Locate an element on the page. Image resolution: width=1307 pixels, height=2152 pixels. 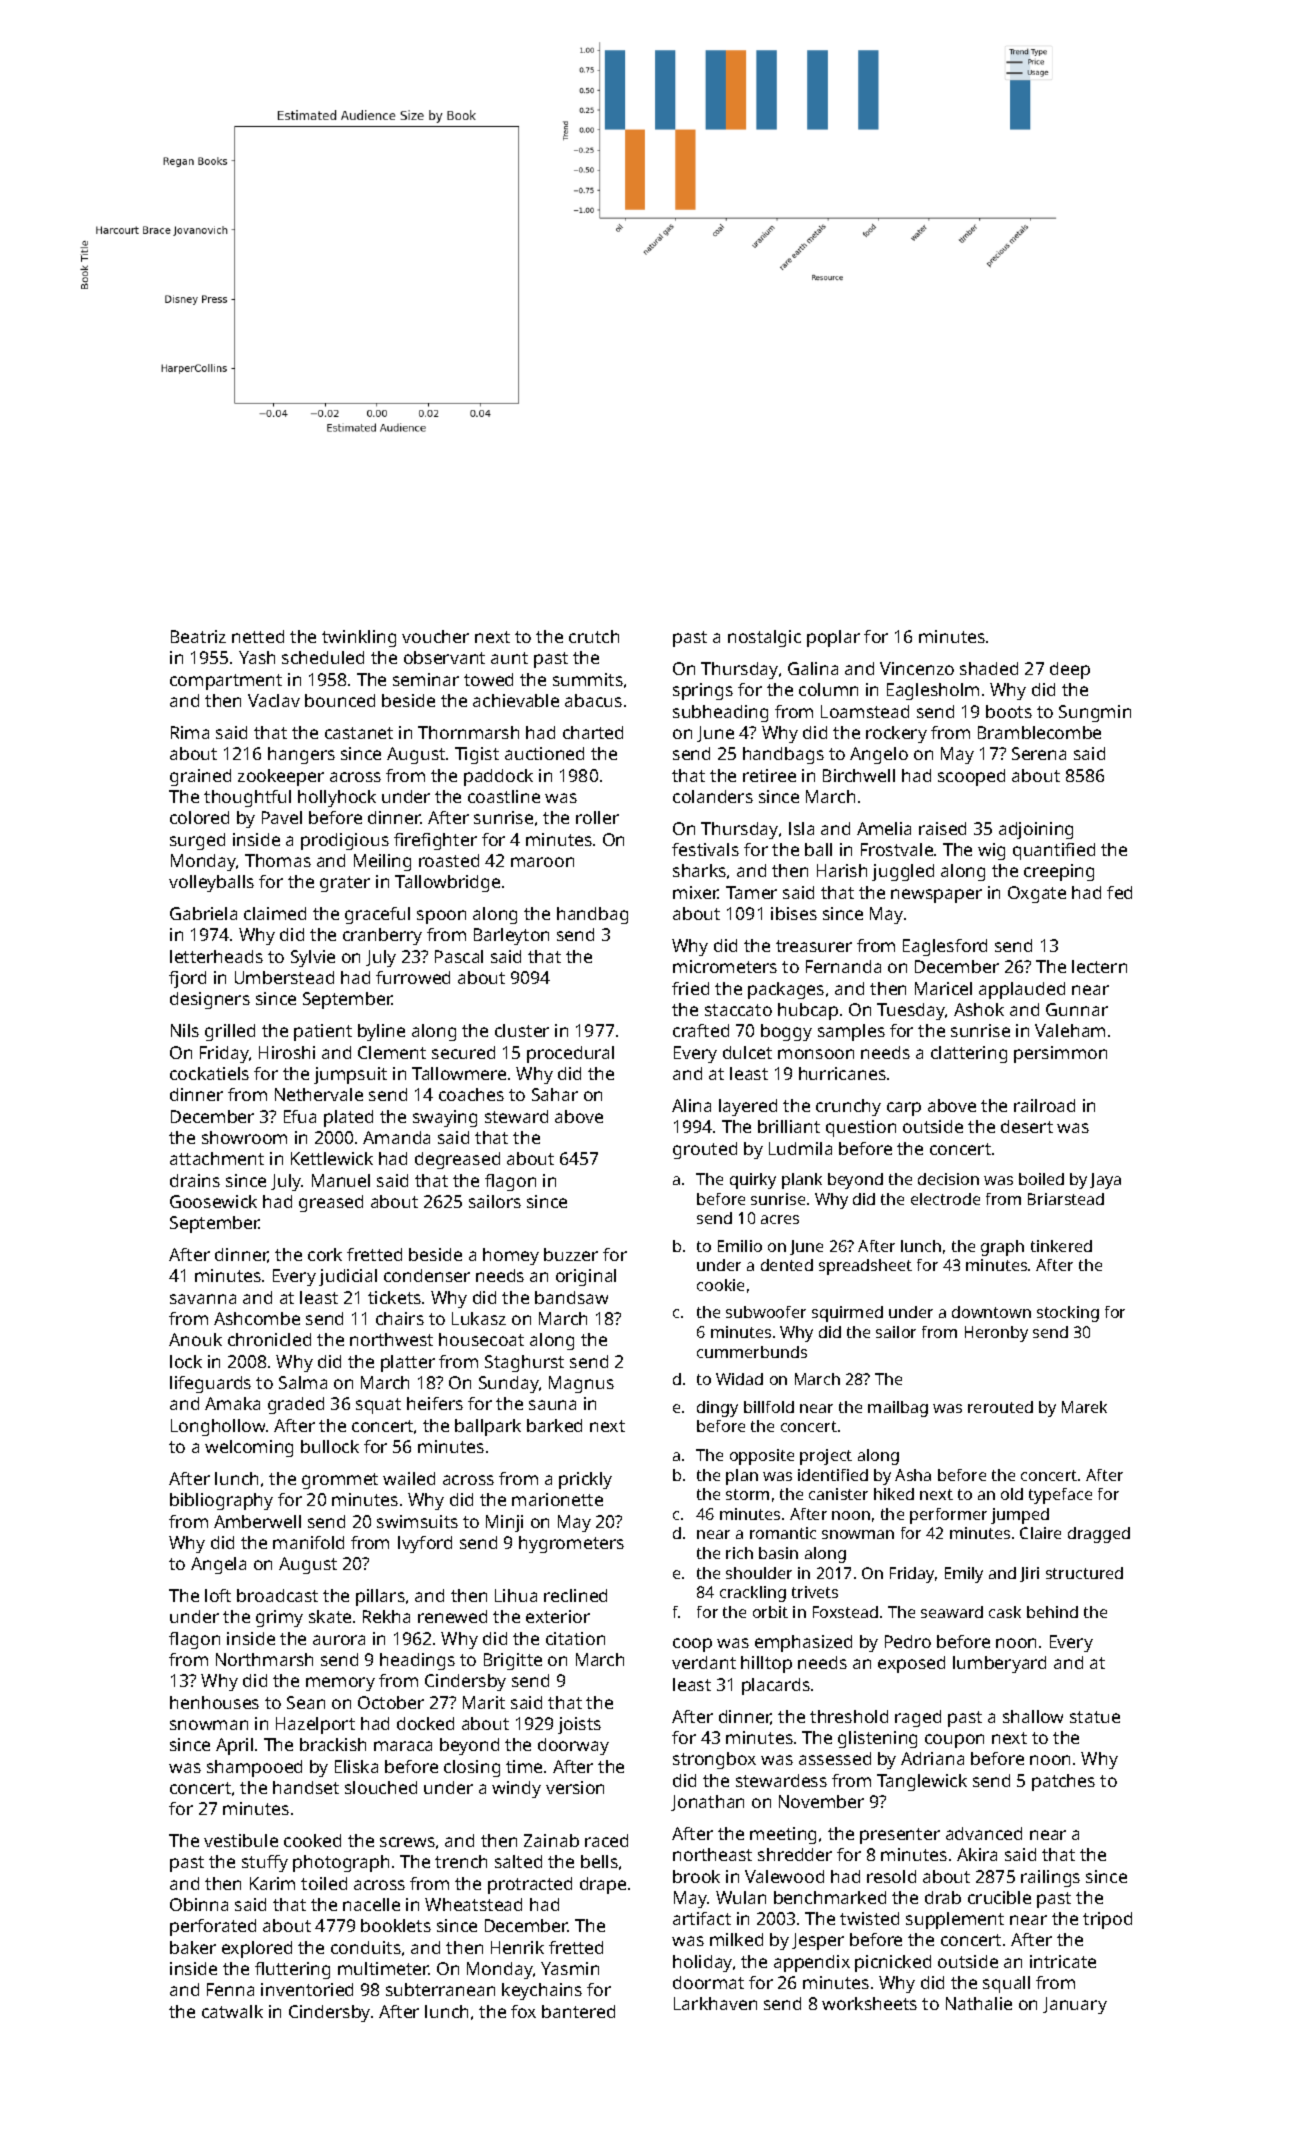
poplar is located at coordinates (833, 638).
